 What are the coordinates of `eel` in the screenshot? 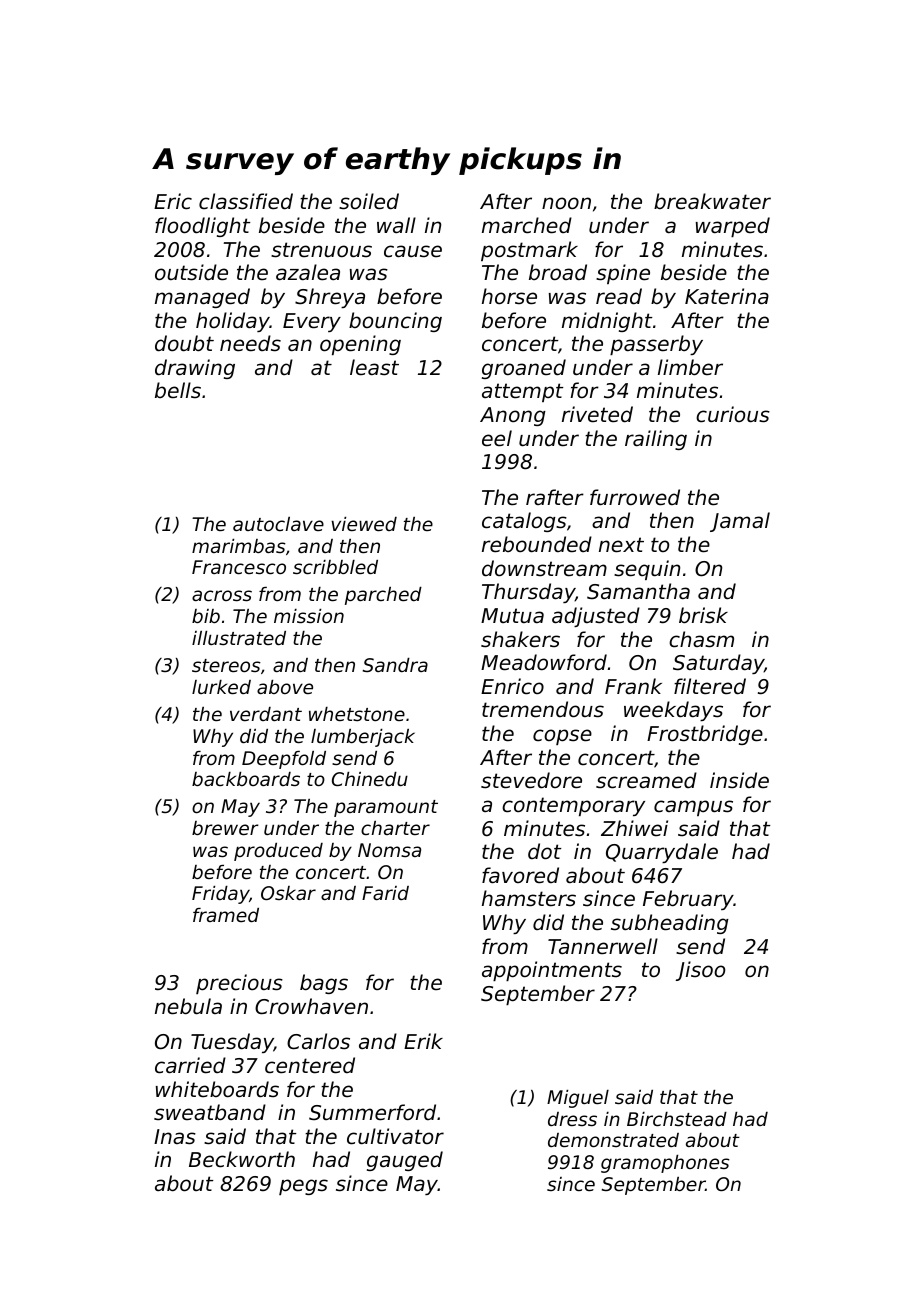 It's located at (497, 438).
